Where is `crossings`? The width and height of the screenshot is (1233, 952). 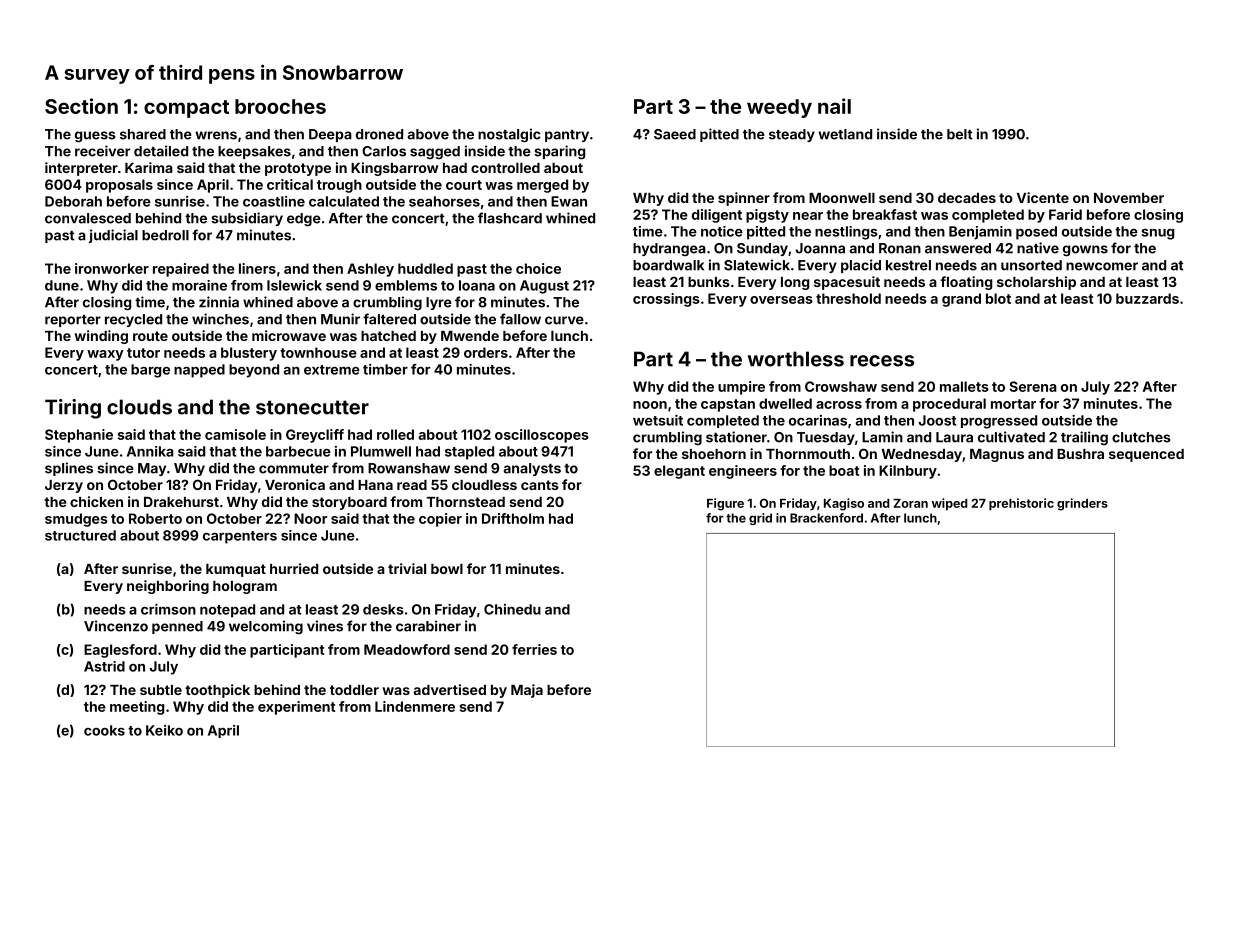
crossings is located at coordinates (666, 300).
